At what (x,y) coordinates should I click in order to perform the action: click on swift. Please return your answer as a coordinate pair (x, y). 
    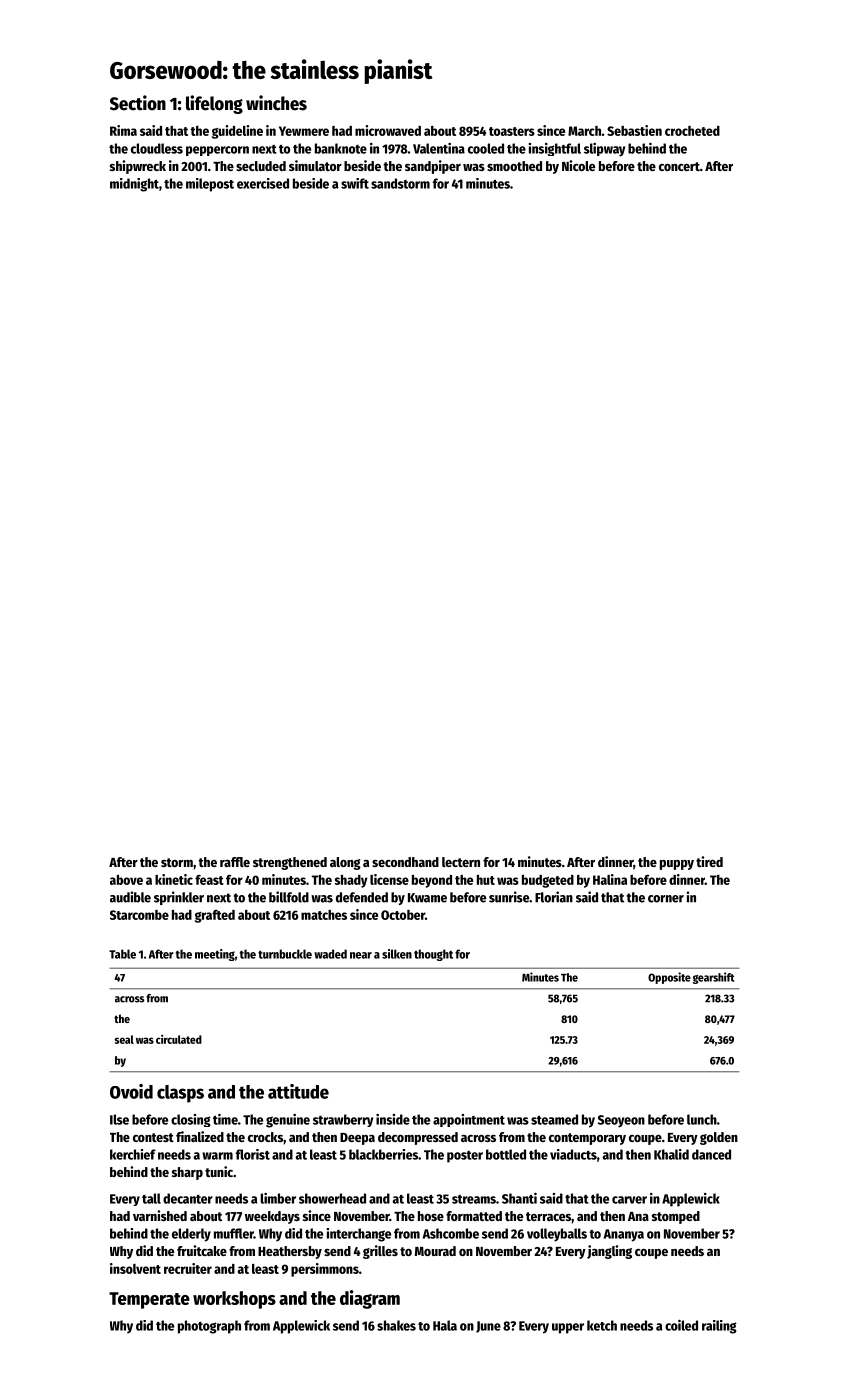
    Looking at the image, I should click on (355, 183).
